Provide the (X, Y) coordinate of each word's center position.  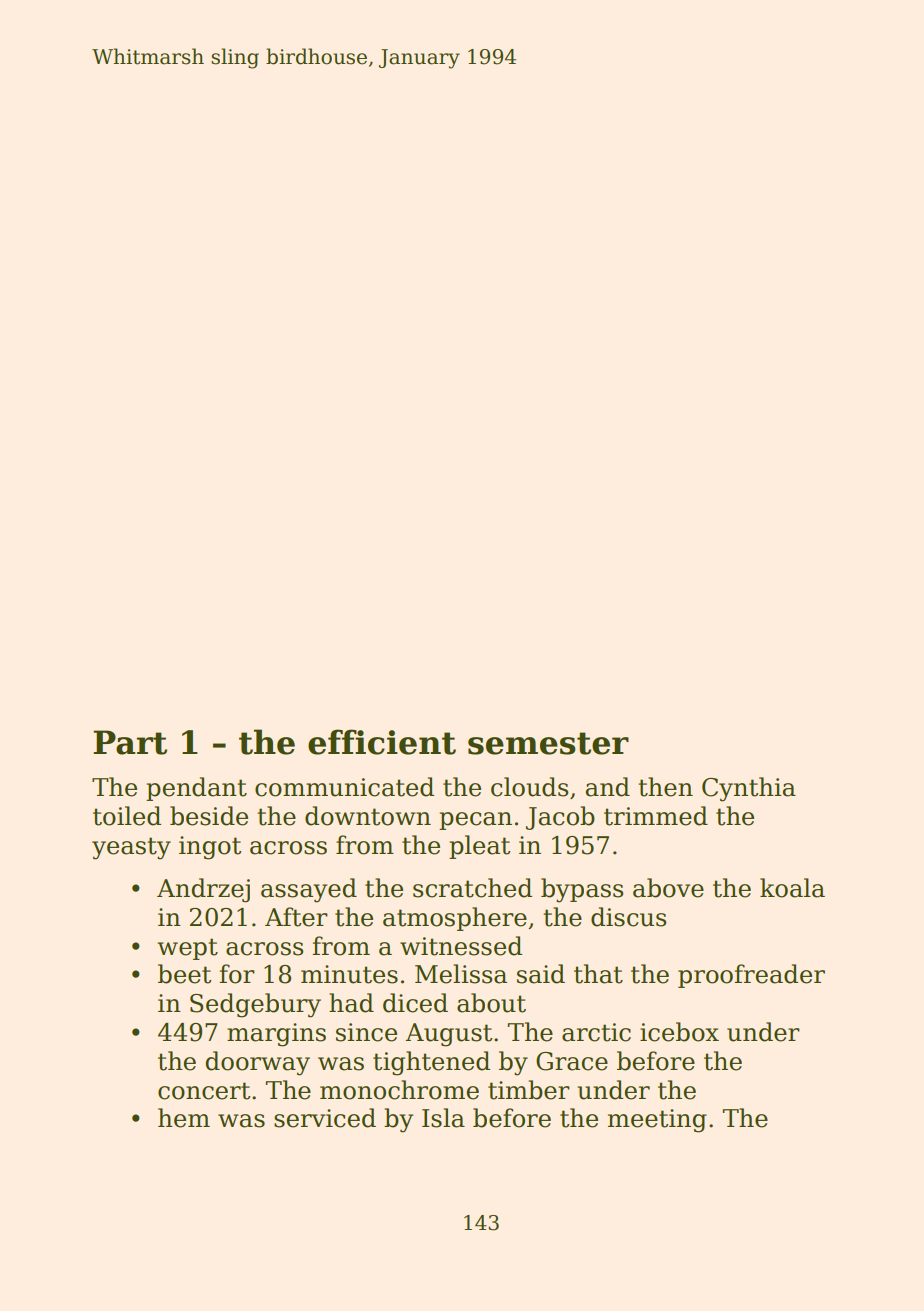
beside (209, 816)
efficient (382, 742)
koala (792, 888)
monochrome (399, 1090)
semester (548, 743)
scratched (472, 888)
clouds (530, 787)
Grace (572, 1061)
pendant (196, 789)
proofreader (751, 976)
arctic (596, 1032)
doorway (258, 1063)
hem (184, 1118)
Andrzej (203, 890)
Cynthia (749, 789)
